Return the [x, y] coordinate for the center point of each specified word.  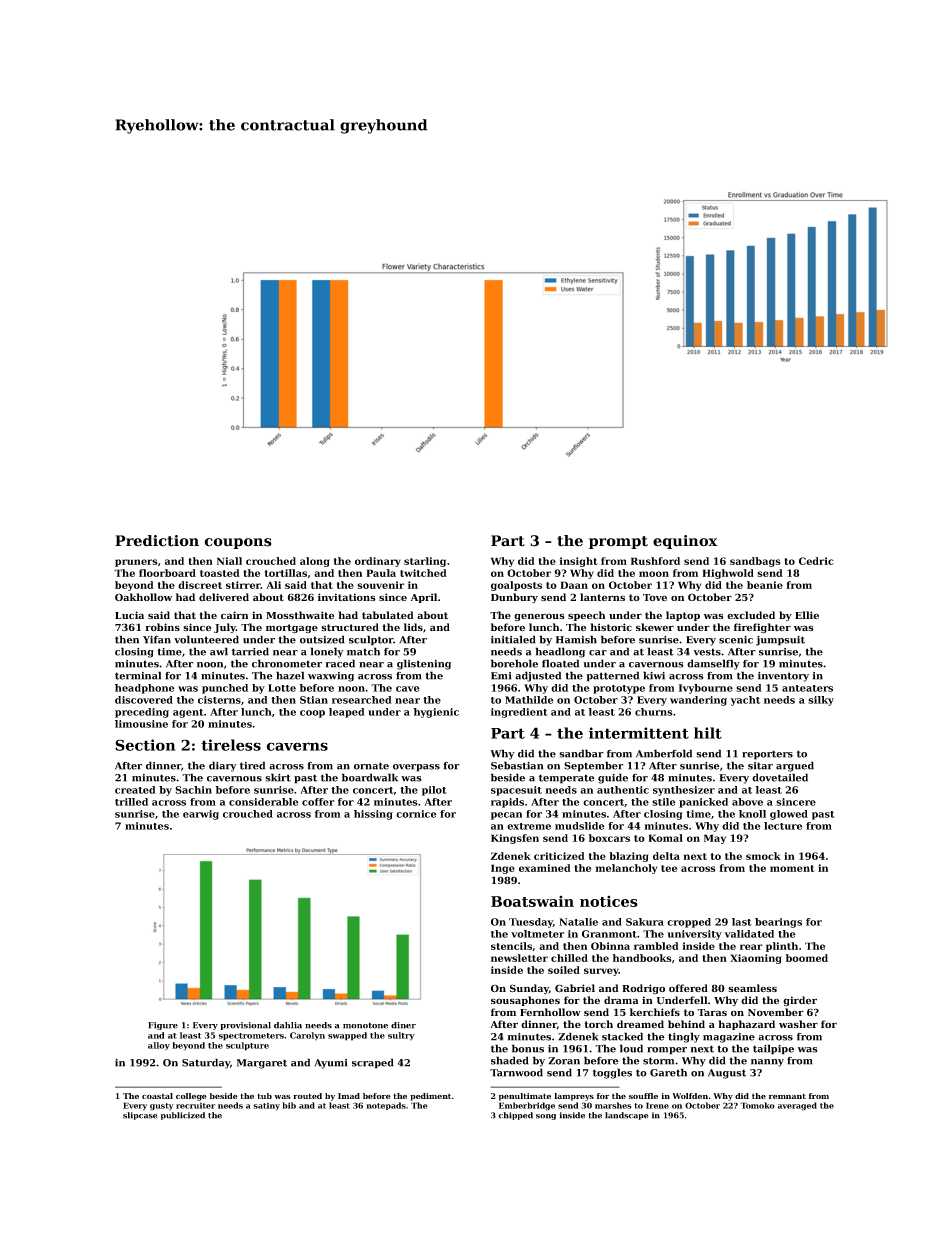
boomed [807, 958]
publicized [183, 1116]
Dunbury [514, 598]
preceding [142, 713]
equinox [685, 542]
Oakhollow [143, 597]
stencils [511, 946]
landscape [626, 1116]
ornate [371, 766]
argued [795, 766]
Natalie [578, 922]
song [546, 1117]
